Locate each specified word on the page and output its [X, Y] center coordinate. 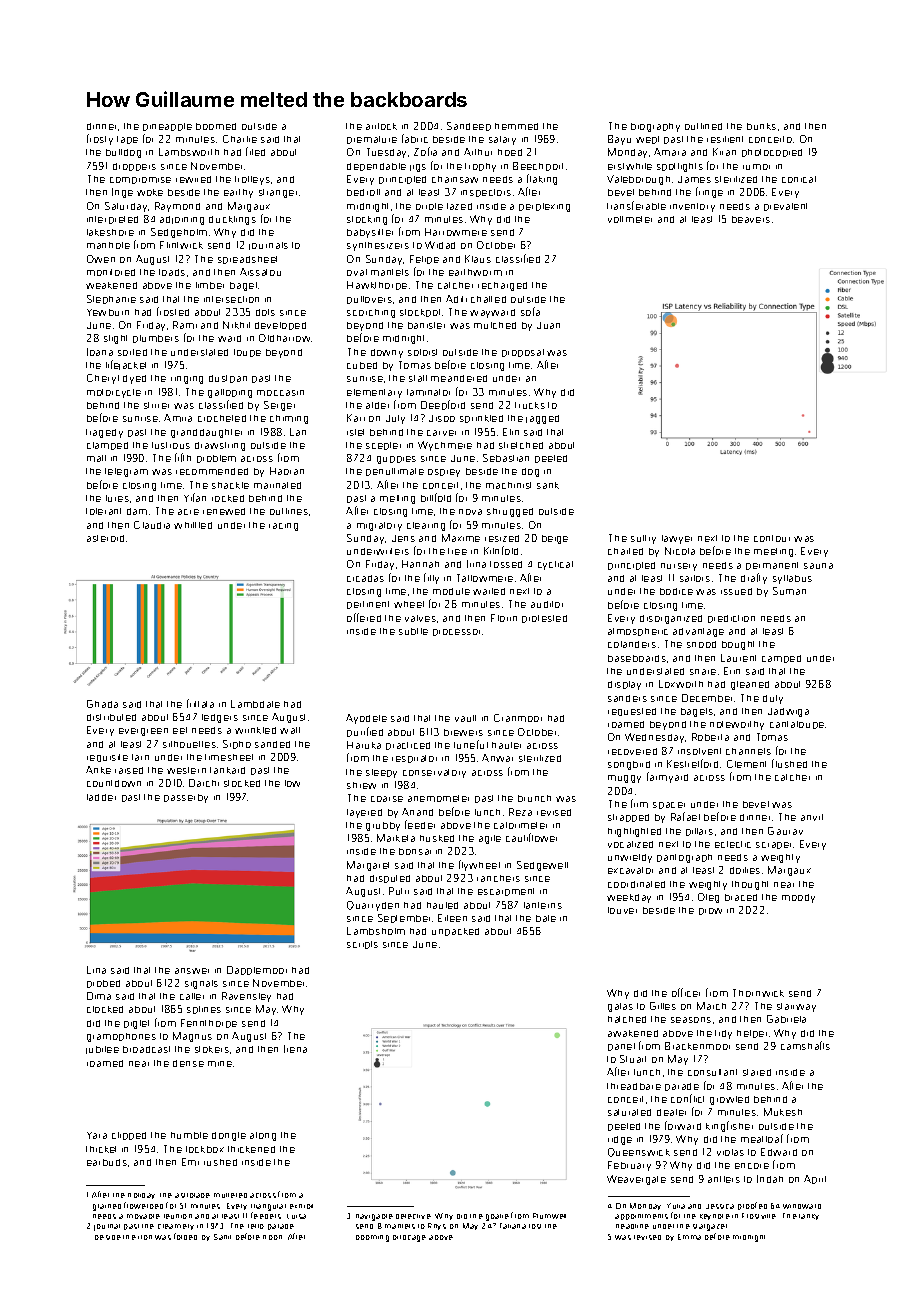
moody [798, 898]
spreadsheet [247, 260]
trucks [530, 405]
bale [546, 918]
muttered [230, 1195]
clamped [107, 446]
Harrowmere [456, 232]
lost [535, 1226]
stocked [242, 783]
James [694, 179]
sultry [643, 539]
